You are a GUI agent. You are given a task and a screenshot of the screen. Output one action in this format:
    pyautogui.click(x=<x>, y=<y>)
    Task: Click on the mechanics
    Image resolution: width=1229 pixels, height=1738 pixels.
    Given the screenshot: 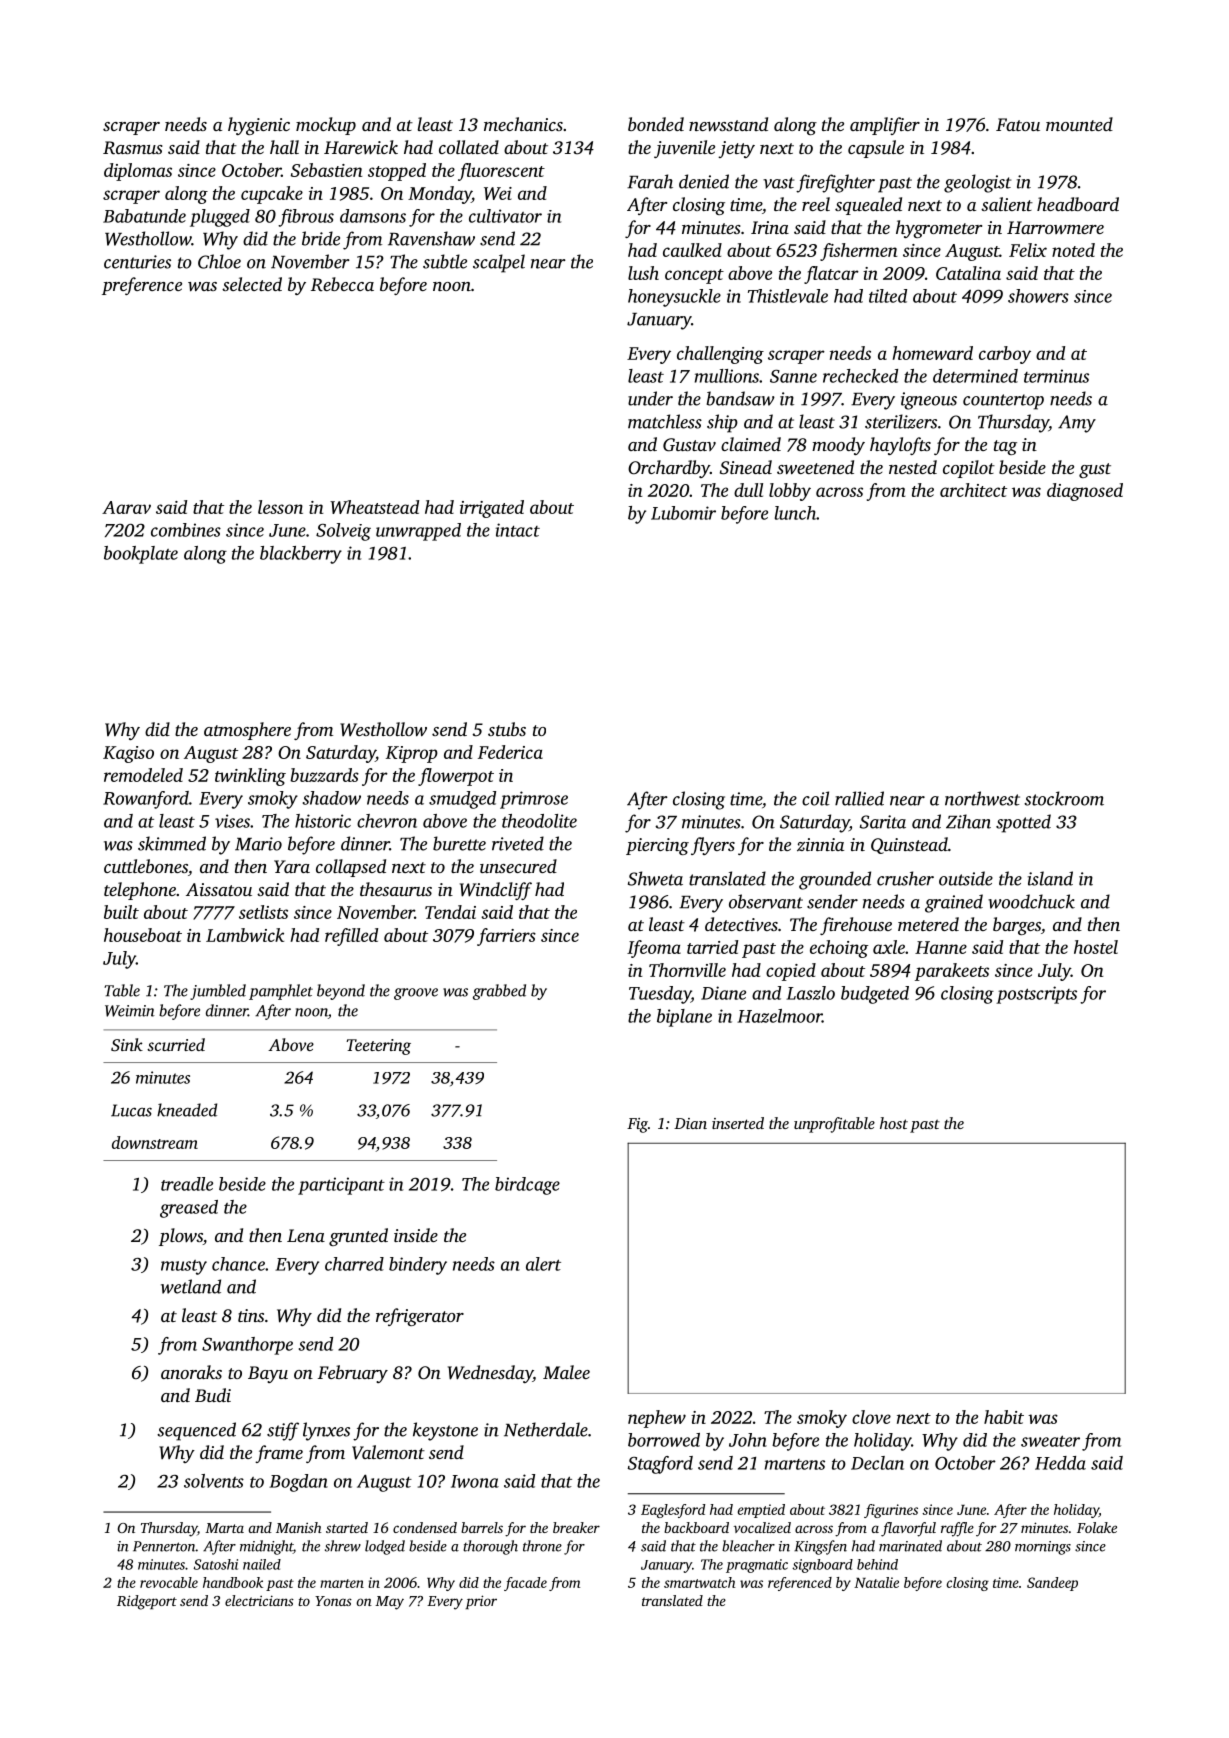 What is the action you would take?
    pyautogui.click(x=523, y=124)
